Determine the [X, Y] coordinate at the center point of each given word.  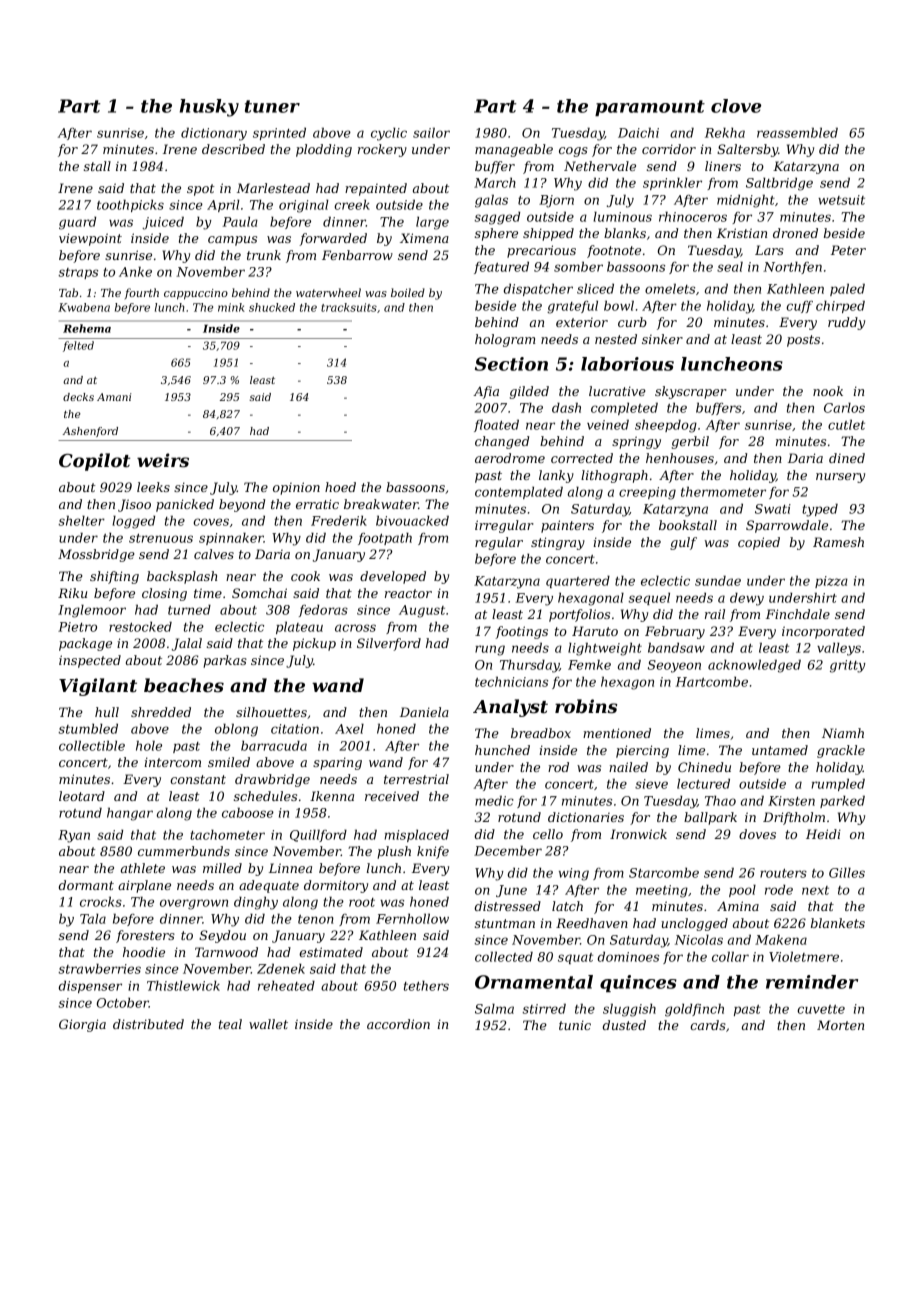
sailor [431, 132]
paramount [650, 108]
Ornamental [534, 982]
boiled [408, 292]
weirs [163, 460]
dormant [86, 885]
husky [209, 108]
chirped [840, 306]
